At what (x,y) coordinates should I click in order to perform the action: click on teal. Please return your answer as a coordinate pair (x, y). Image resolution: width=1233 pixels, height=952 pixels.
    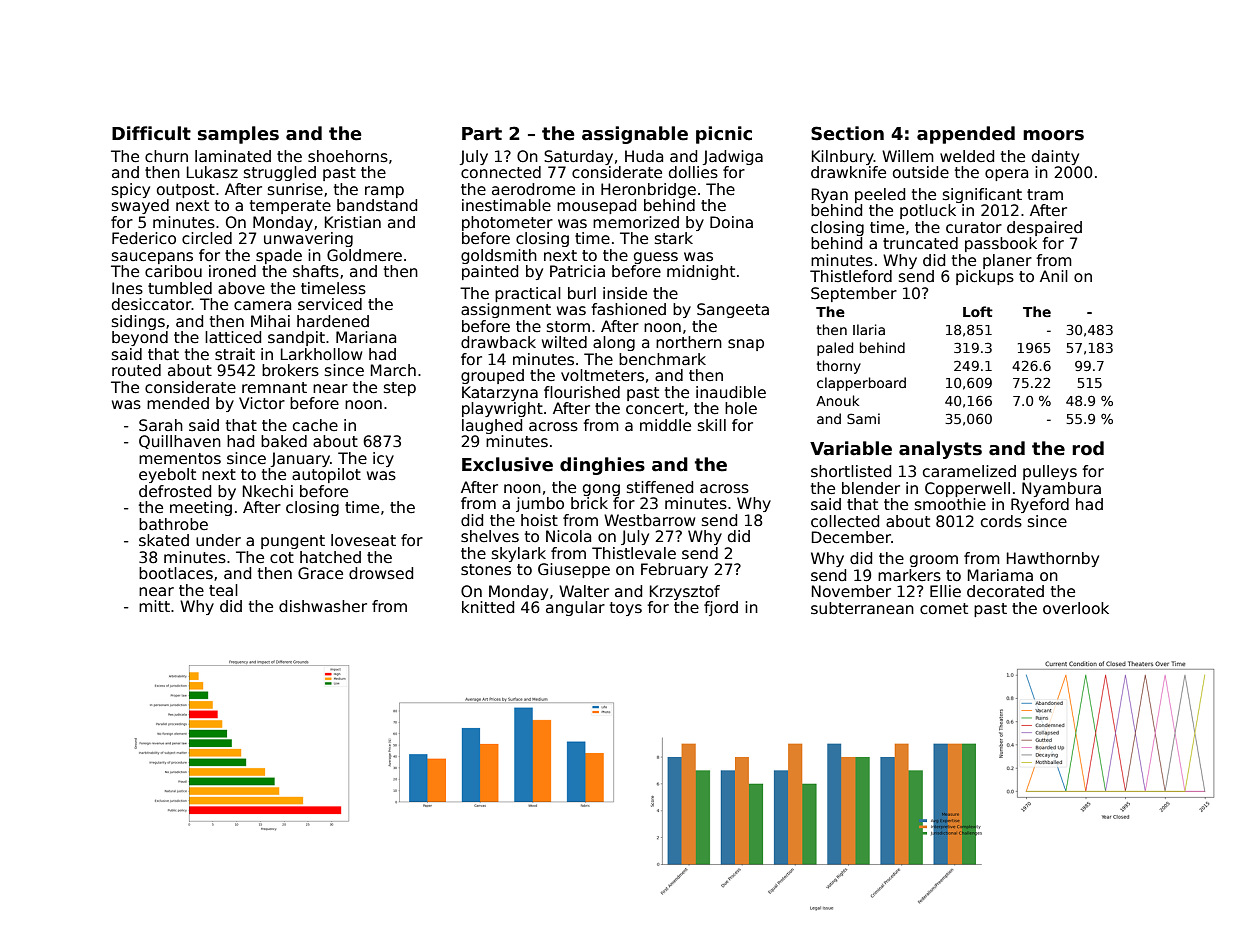
    Looking at the image, I should click on (223, 590).
